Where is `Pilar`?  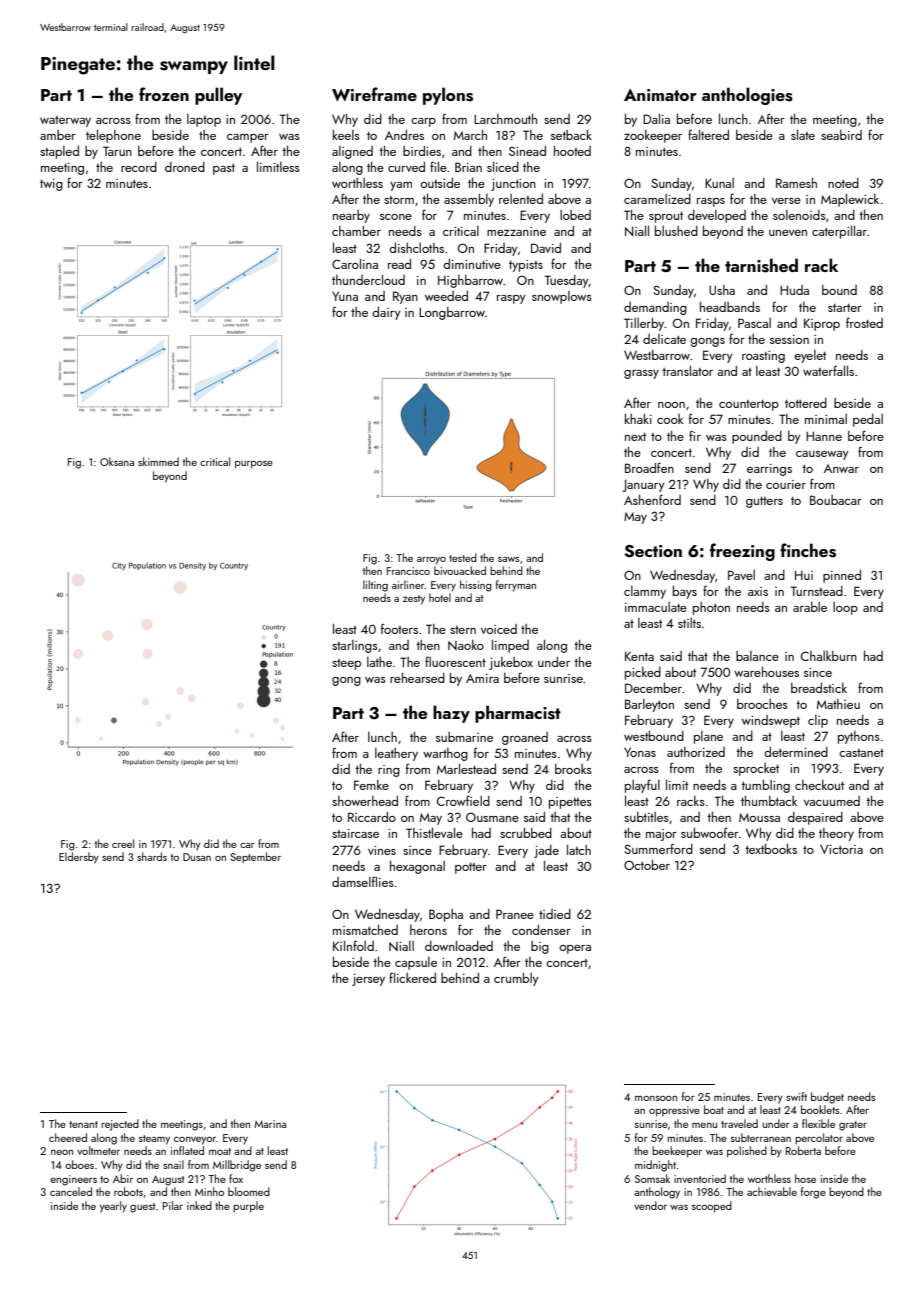
Pilar is located at coordinates (173, 1205).
